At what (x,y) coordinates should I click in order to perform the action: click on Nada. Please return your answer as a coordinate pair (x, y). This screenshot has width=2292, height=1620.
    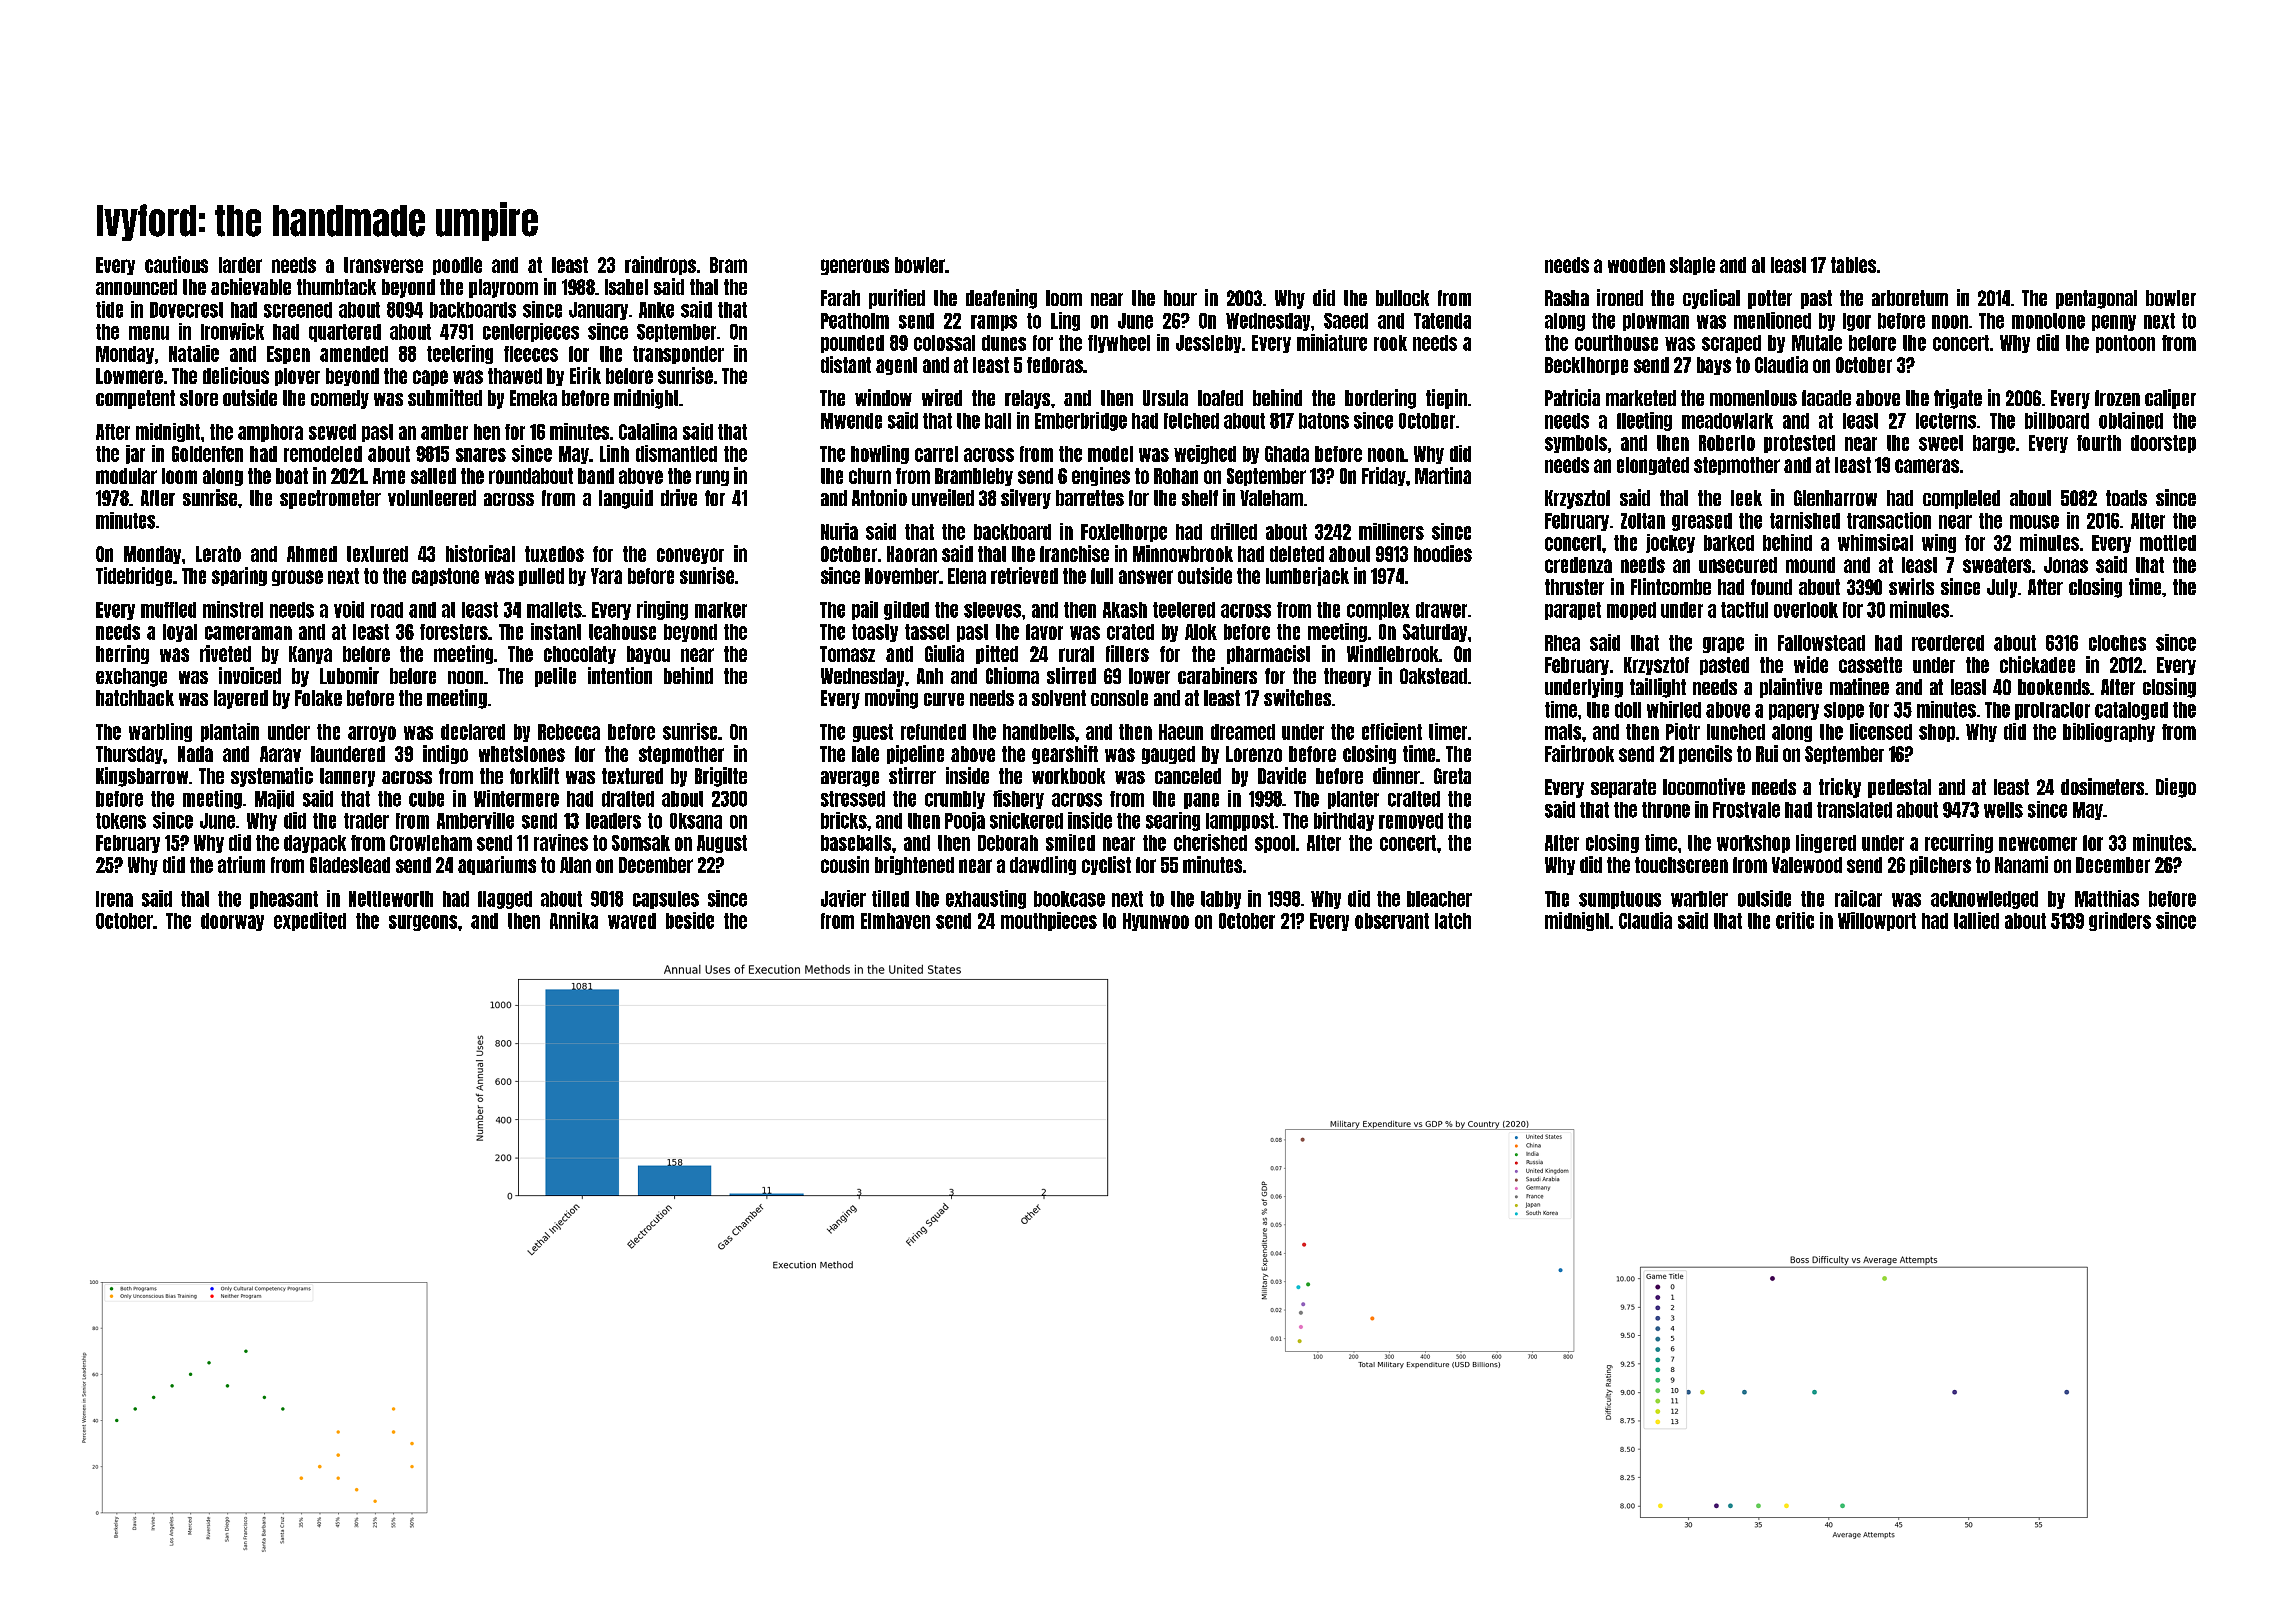
    Looking at the image, I should click on (195, 754).
